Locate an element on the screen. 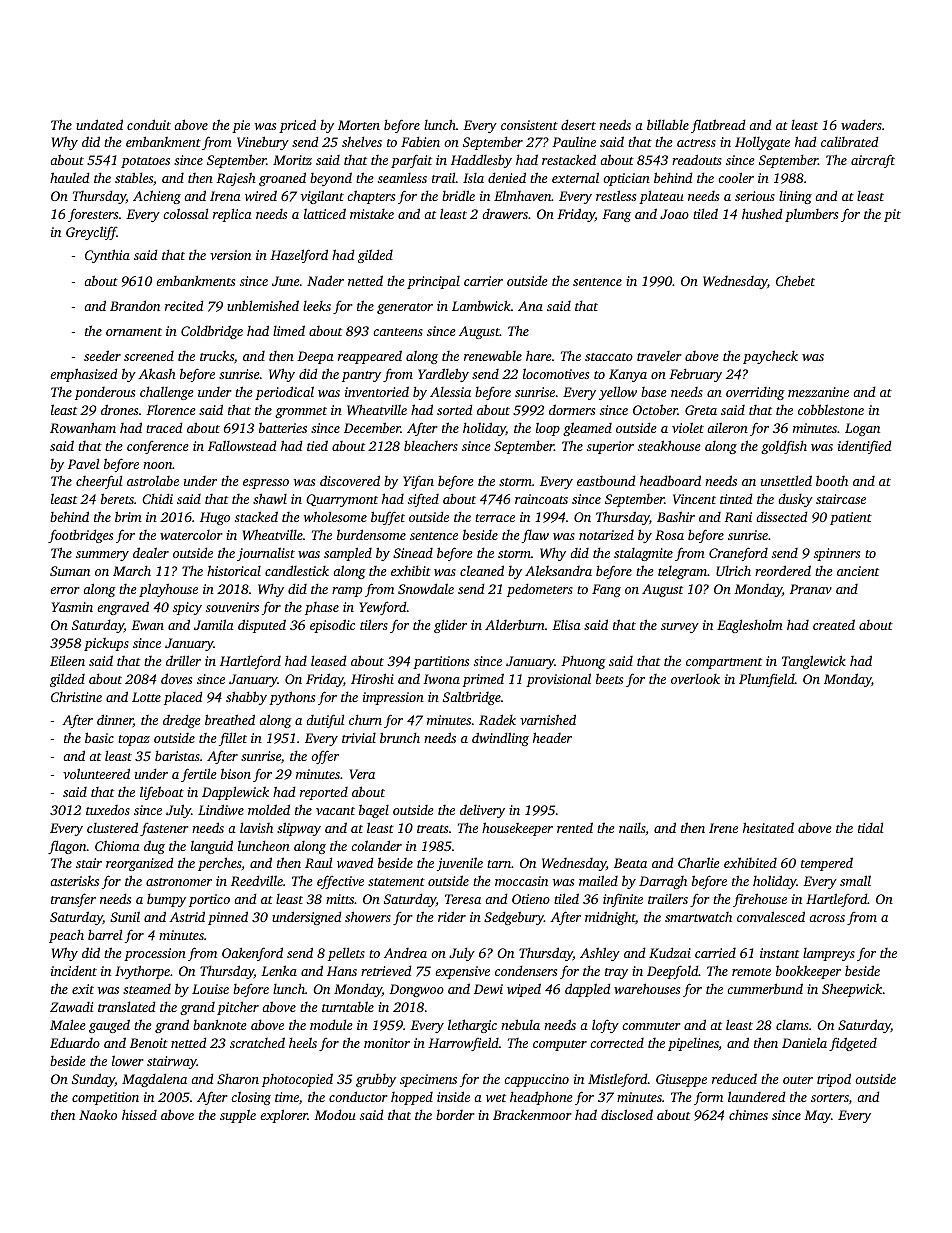 The width and height of the screenshot is (952, 1233). loop is located at coordinates (548, 429).
